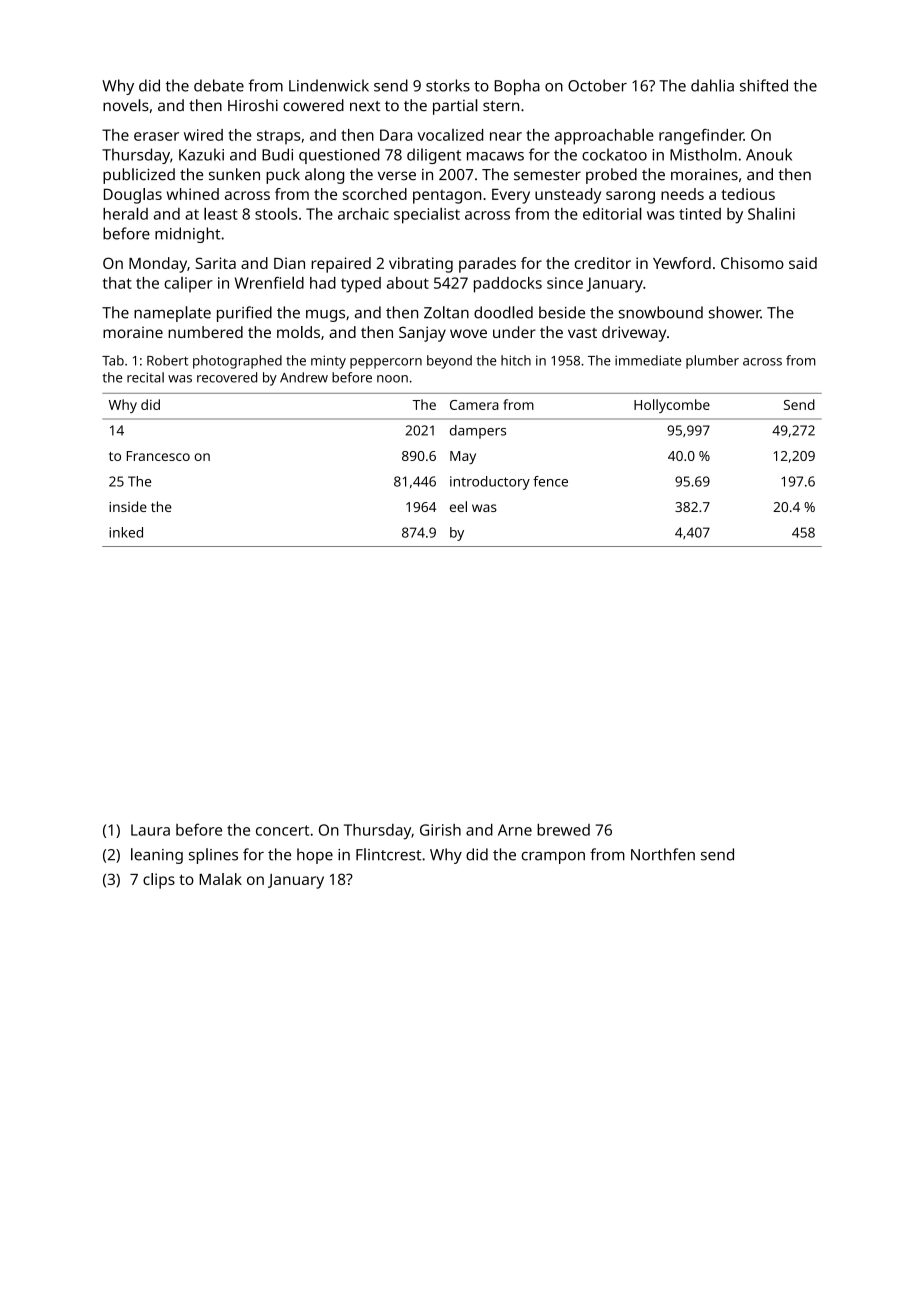 Image resolution: width=924 pixels, height=1308 pixels. What do you see at coordinates (219, 85) in the screenshot?
I see `debate` at bounding box center [219, 85].
